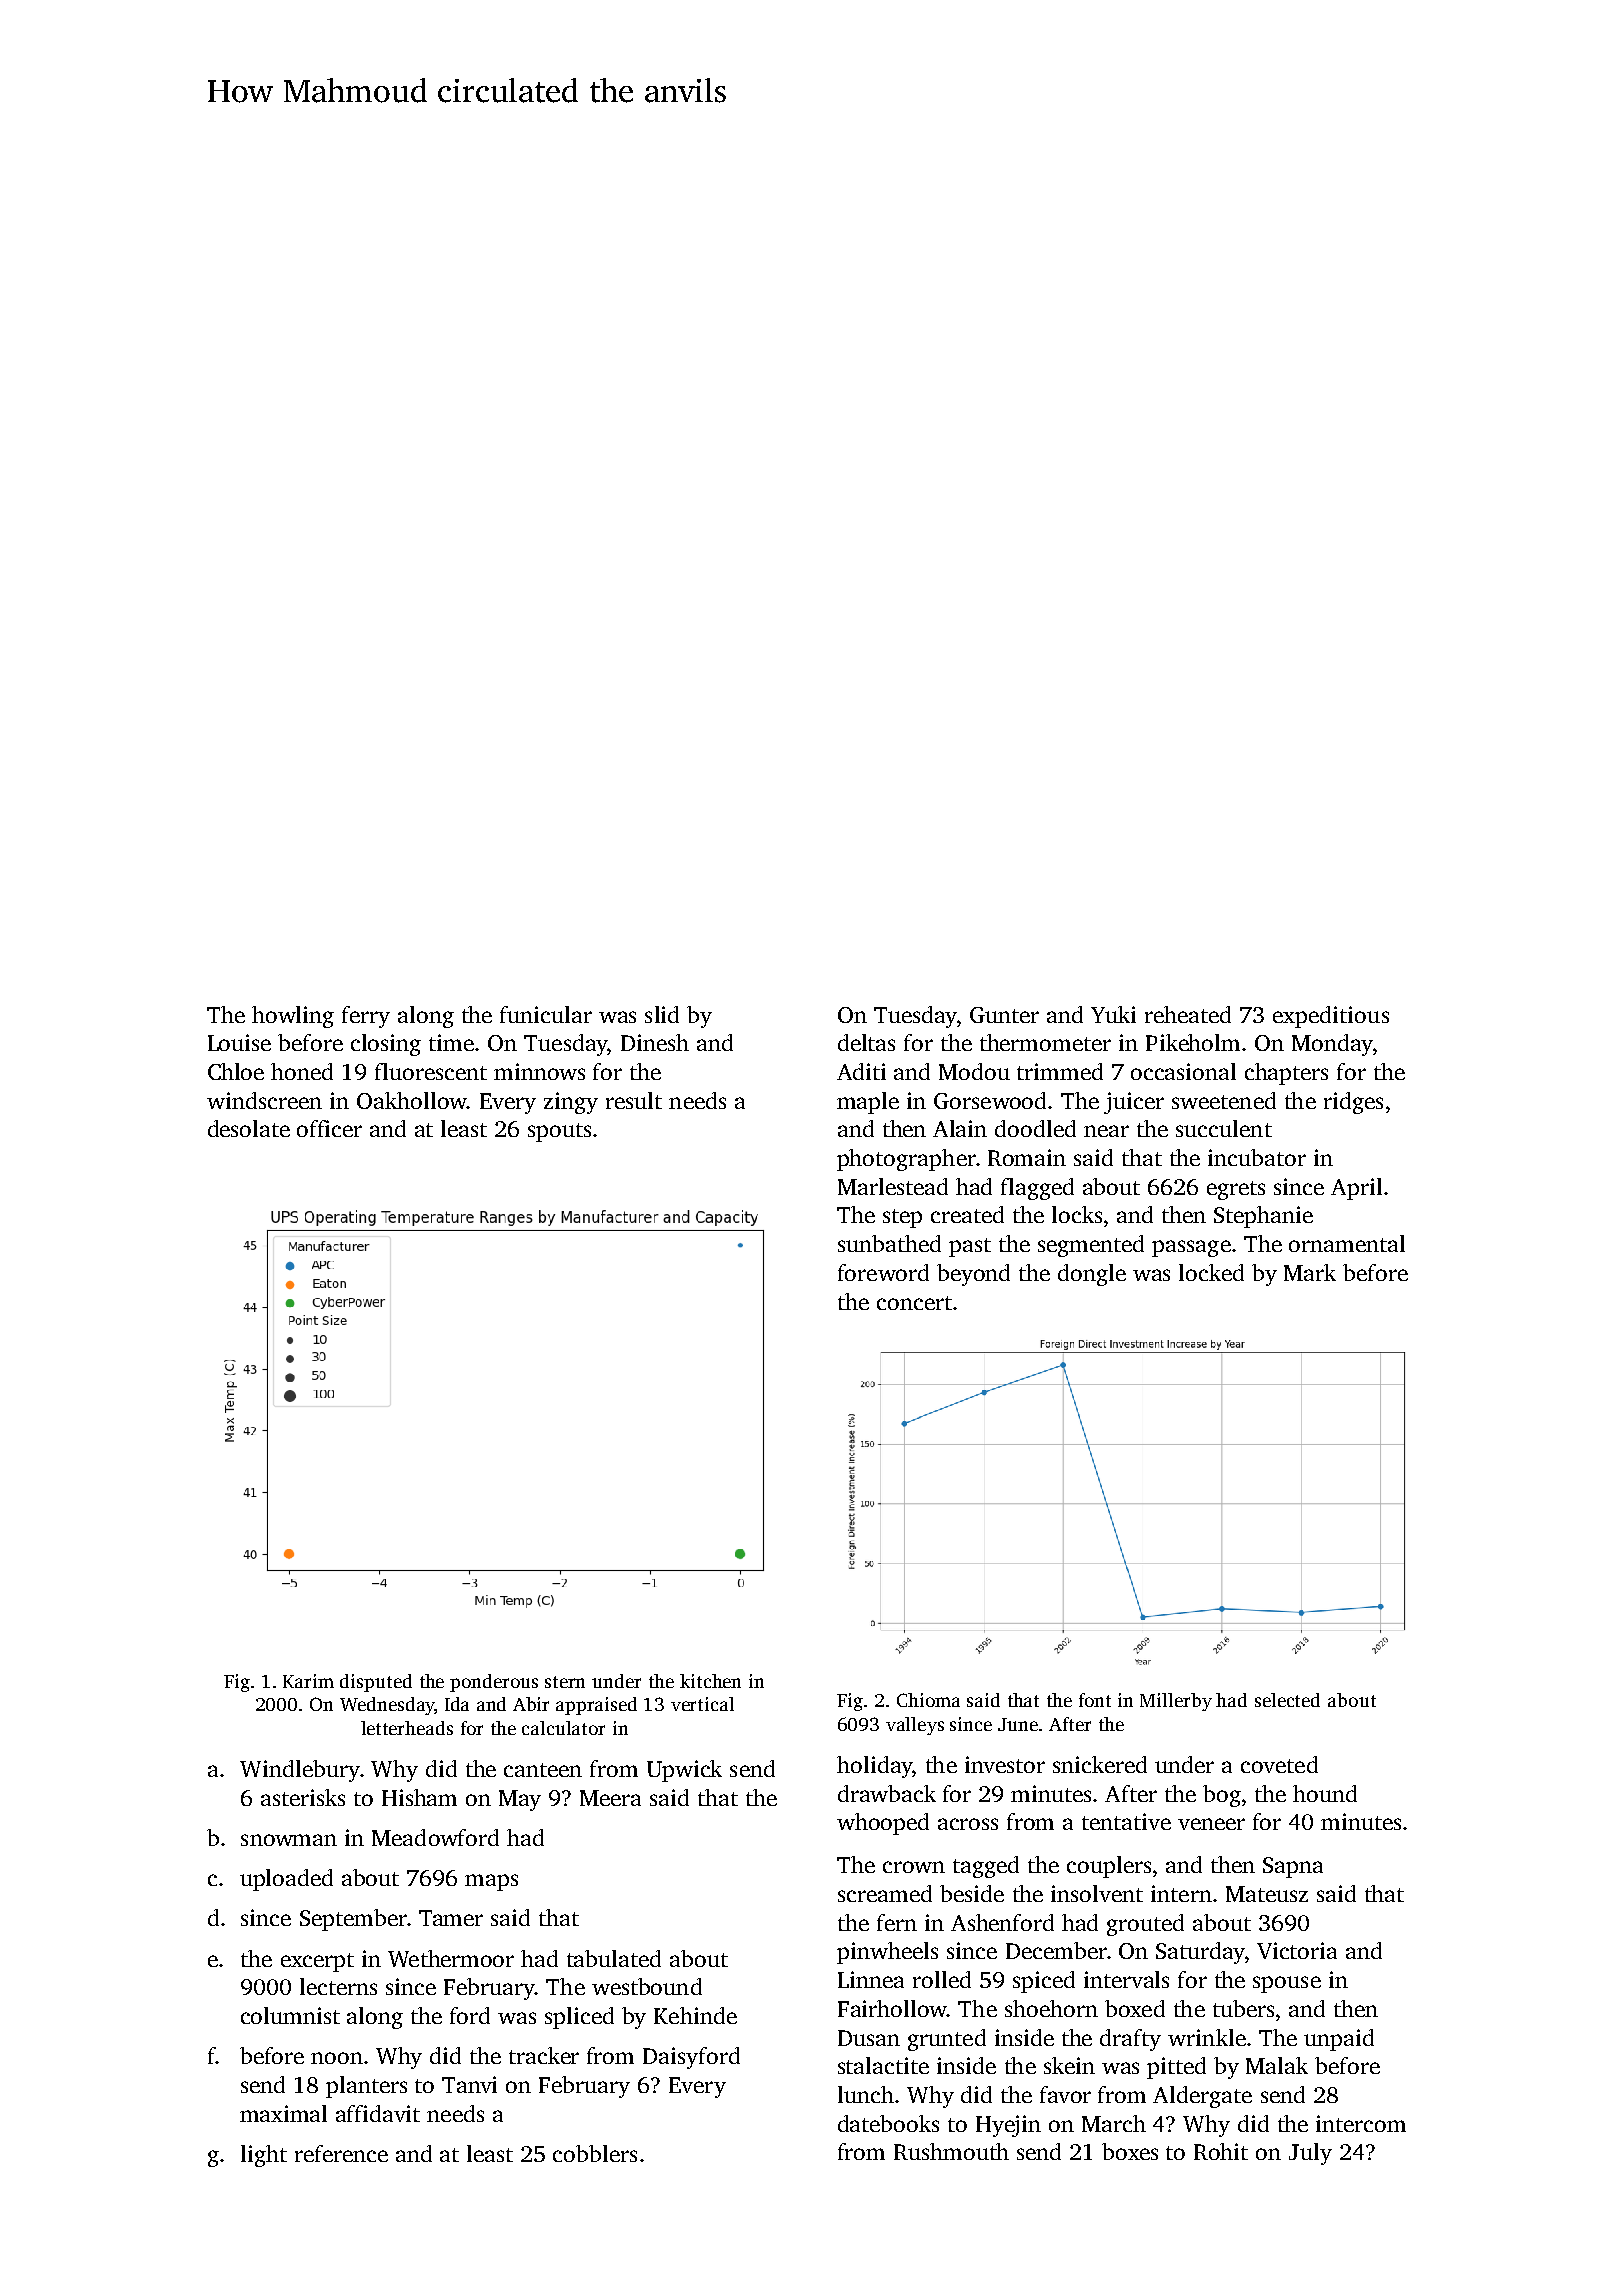 The width and height of the document is (1620, 2292). I want to click on couplers, so click(1109, 1867).
